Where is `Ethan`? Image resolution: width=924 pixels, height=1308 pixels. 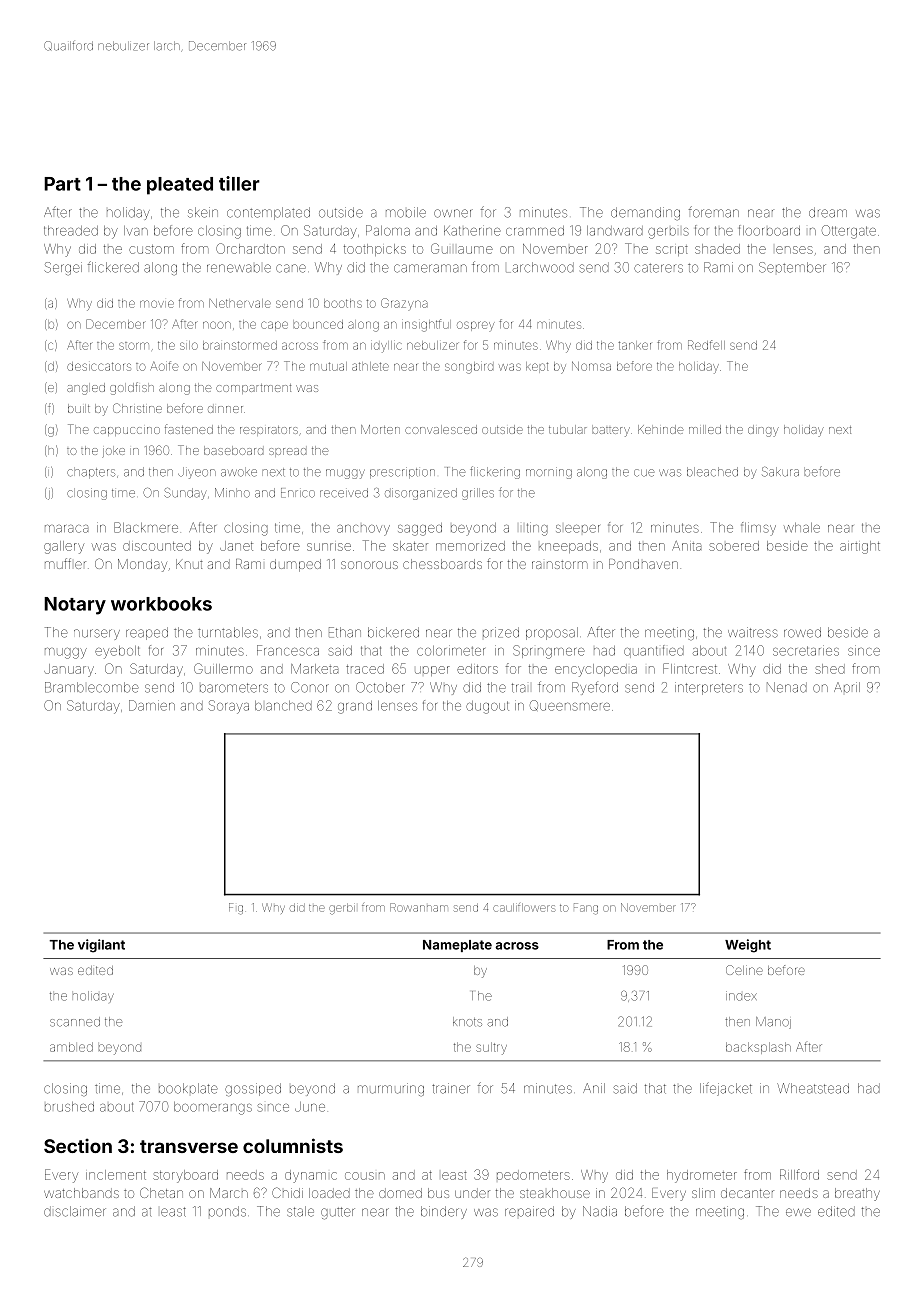
Ethan is located at coordinates (345, 632).
